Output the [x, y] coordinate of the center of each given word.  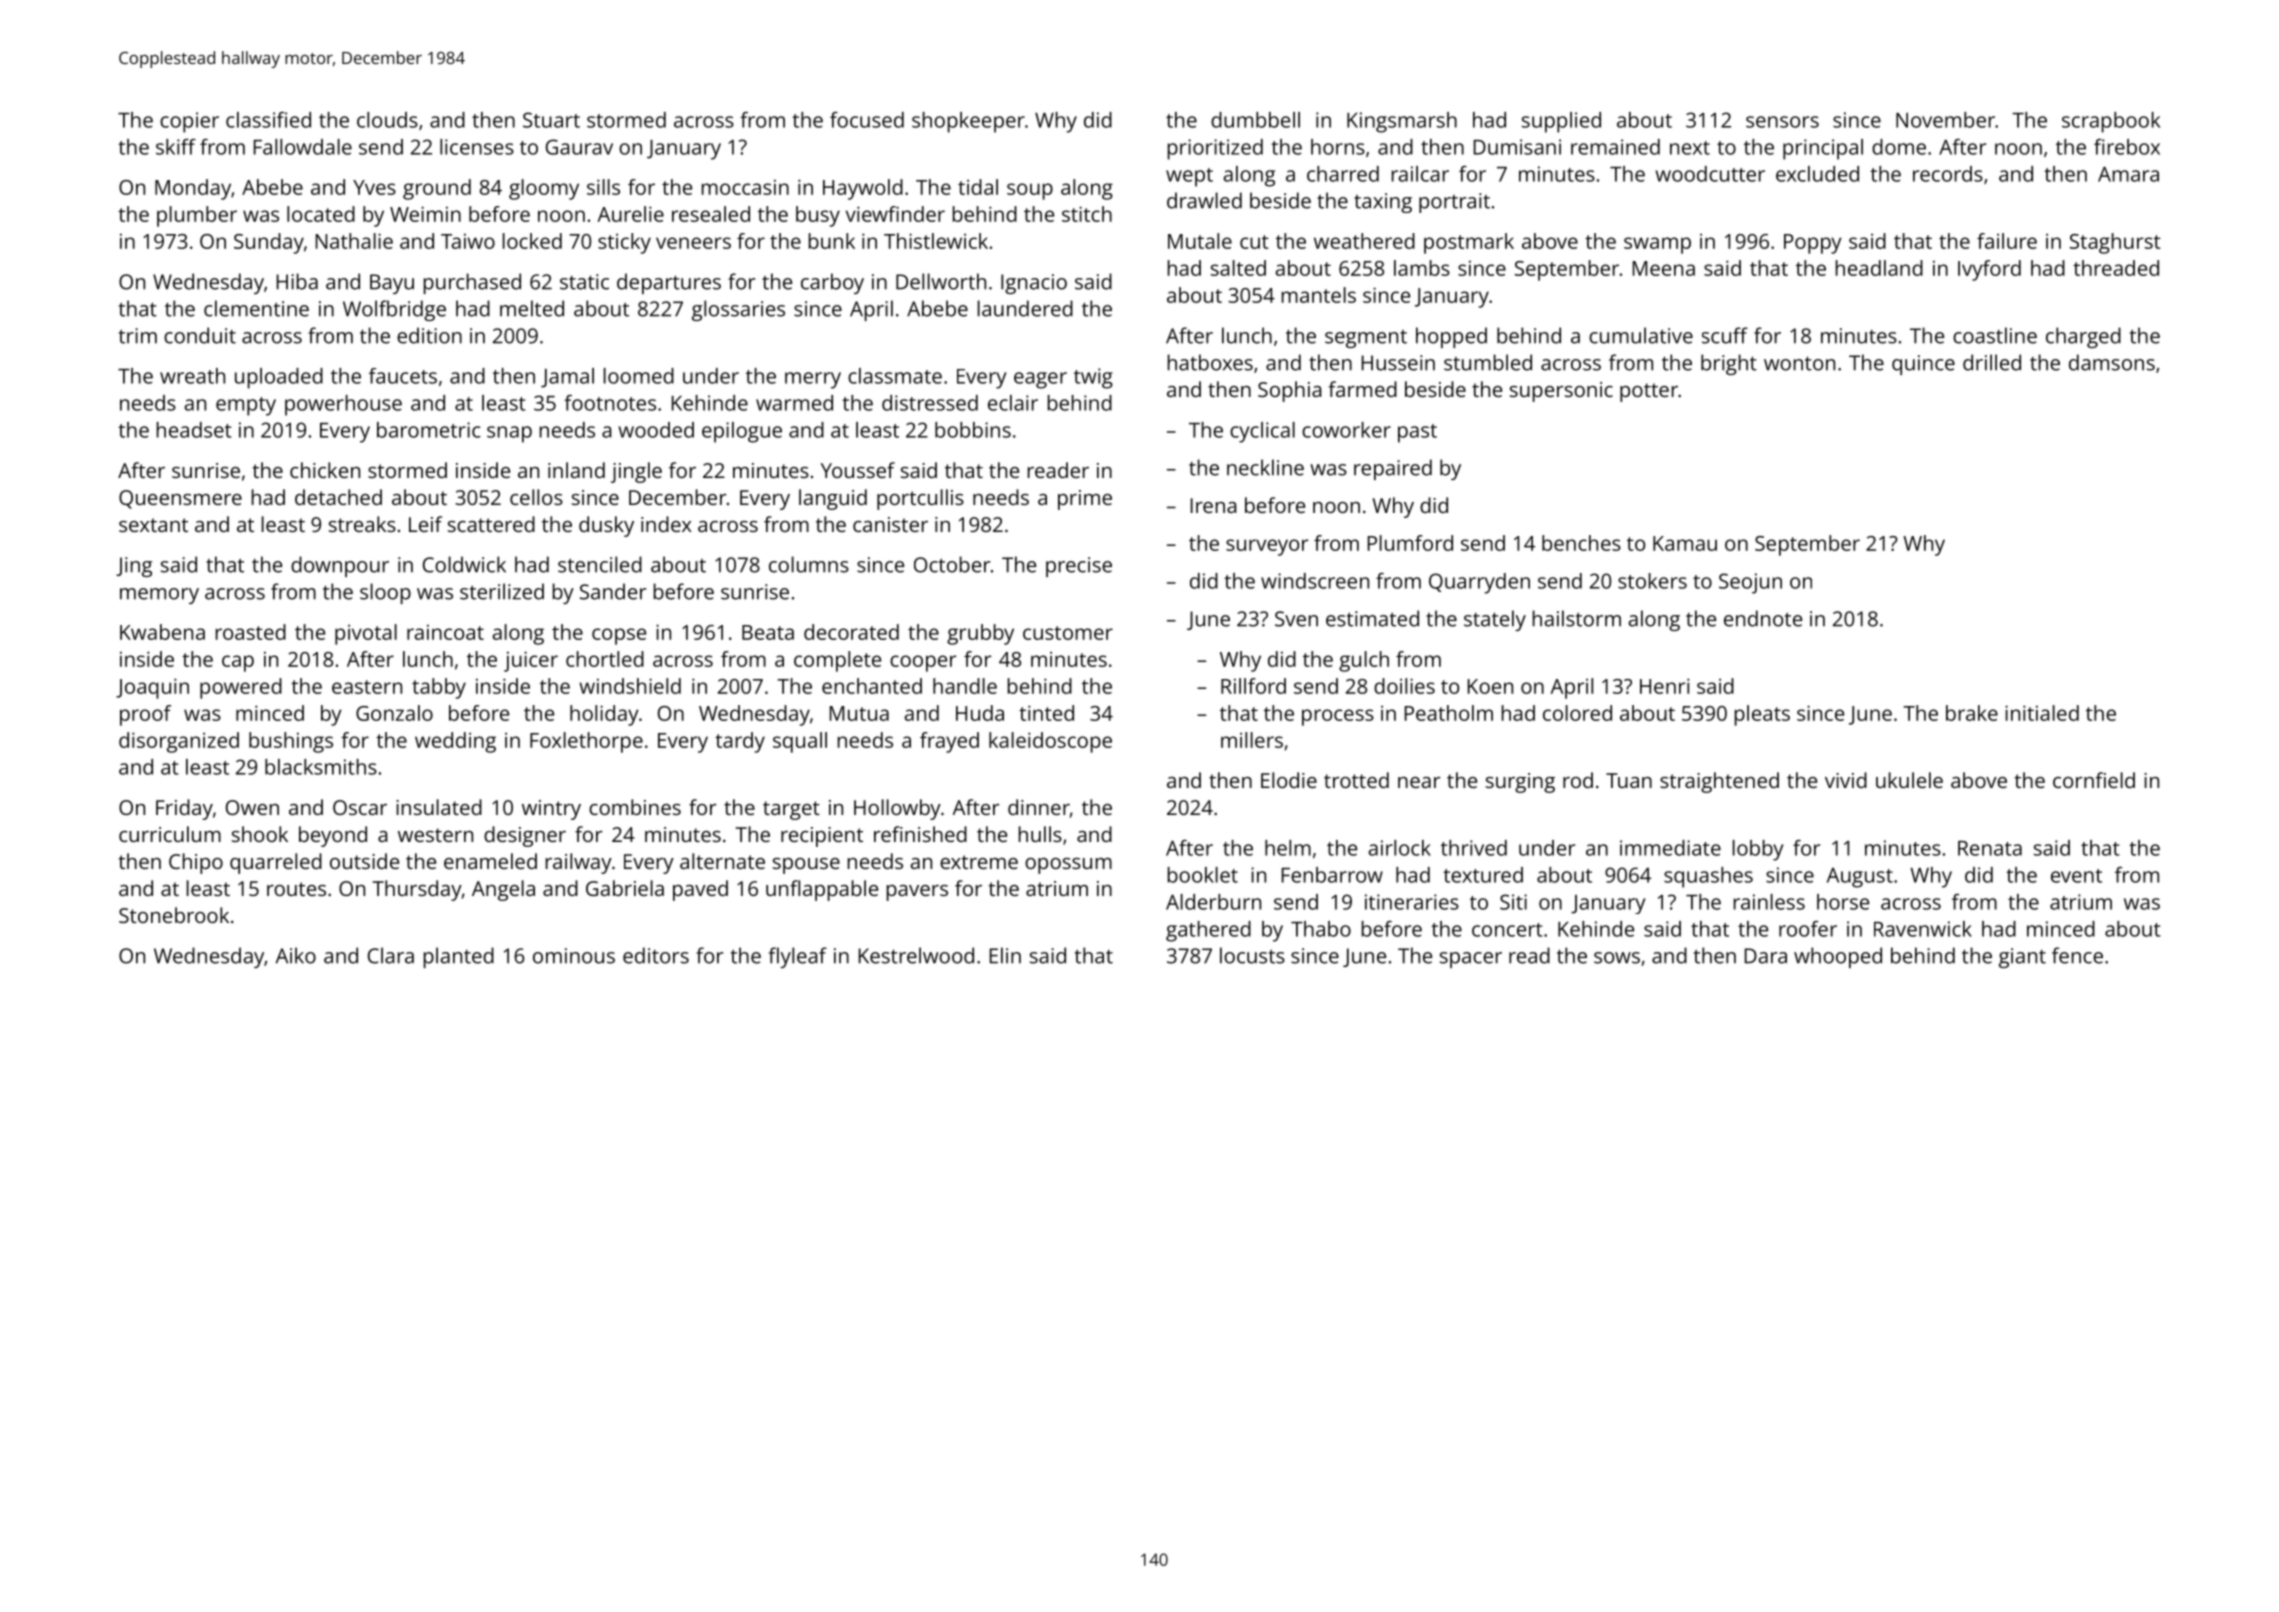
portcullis [920, 499]
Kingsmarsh [1402, 122]
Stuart [551, 120]
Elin [1005, 955]
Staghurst [2115, 243]
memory [159, 596]
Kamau [1685, 543]
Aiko [296, 955]
